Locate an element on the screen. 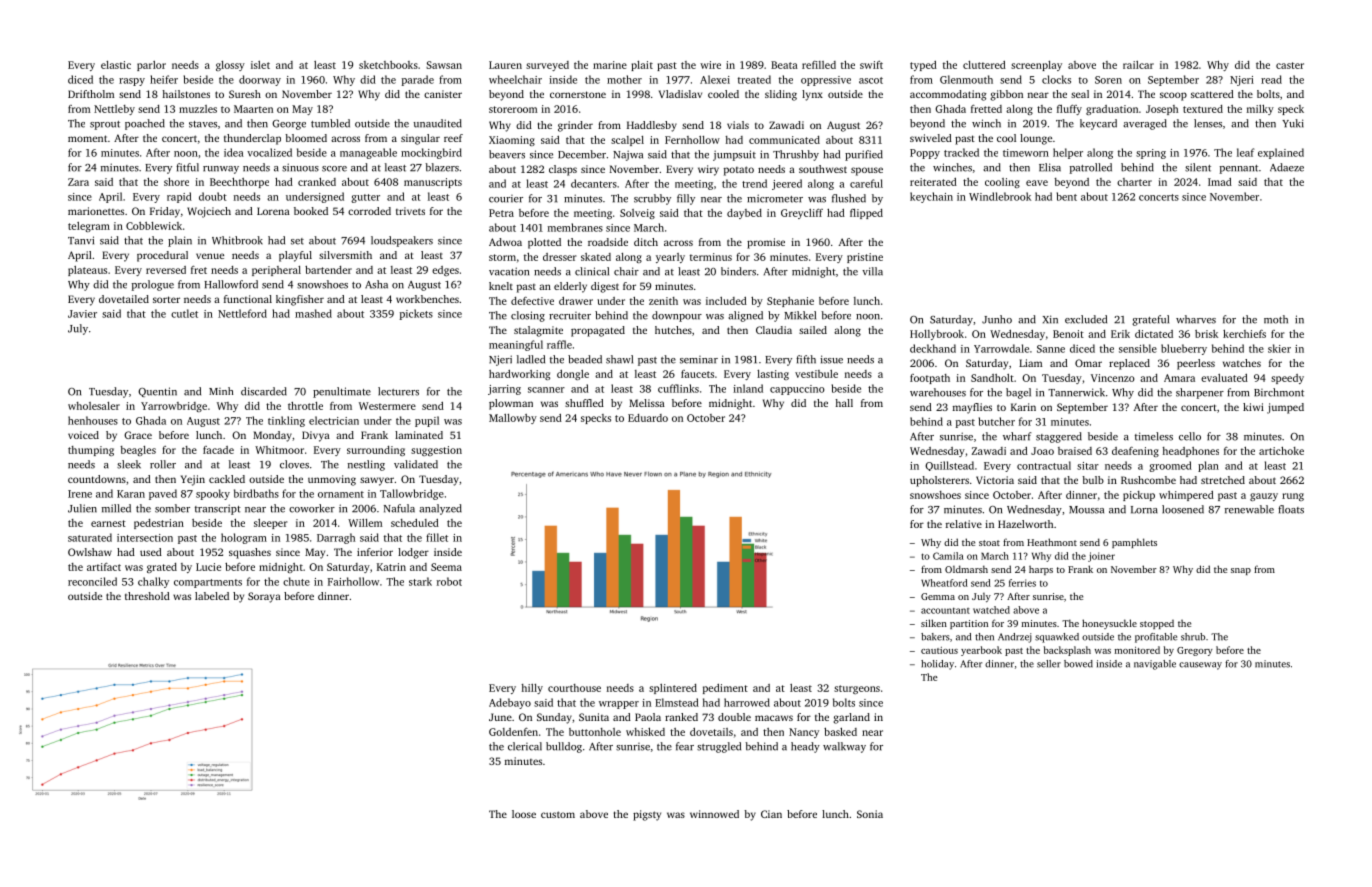 Image resolution: width=1372 pixels, height=887 pixels. Nettleford is located at coordinates (242, 313).
